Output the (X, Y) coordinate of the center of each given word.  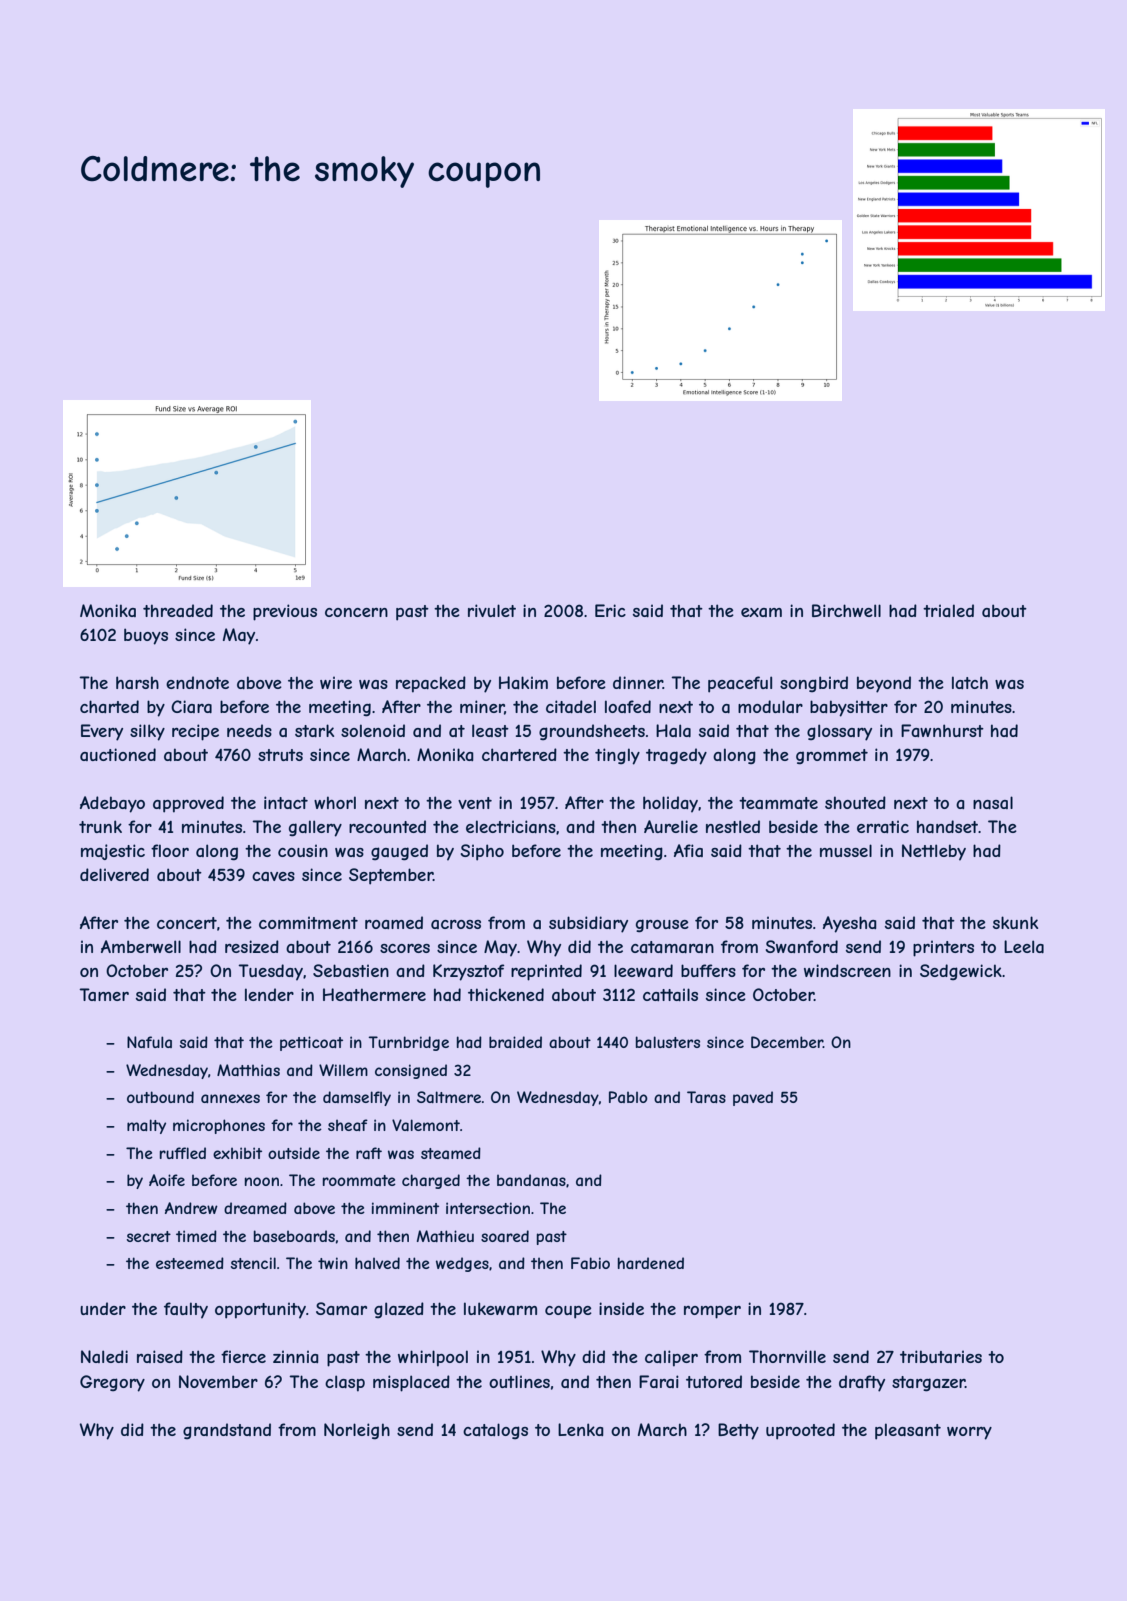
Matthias (248, 1070)
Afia (688, 850)
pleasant (908, 1431)
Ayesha (850, 924)
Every (102, 732)
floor (170, 850)
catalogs (495, 1431)
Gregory (112, 1383)
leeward (643, 970)
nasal (993, 802)
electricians (511, 826)
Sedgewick (961, 972)
